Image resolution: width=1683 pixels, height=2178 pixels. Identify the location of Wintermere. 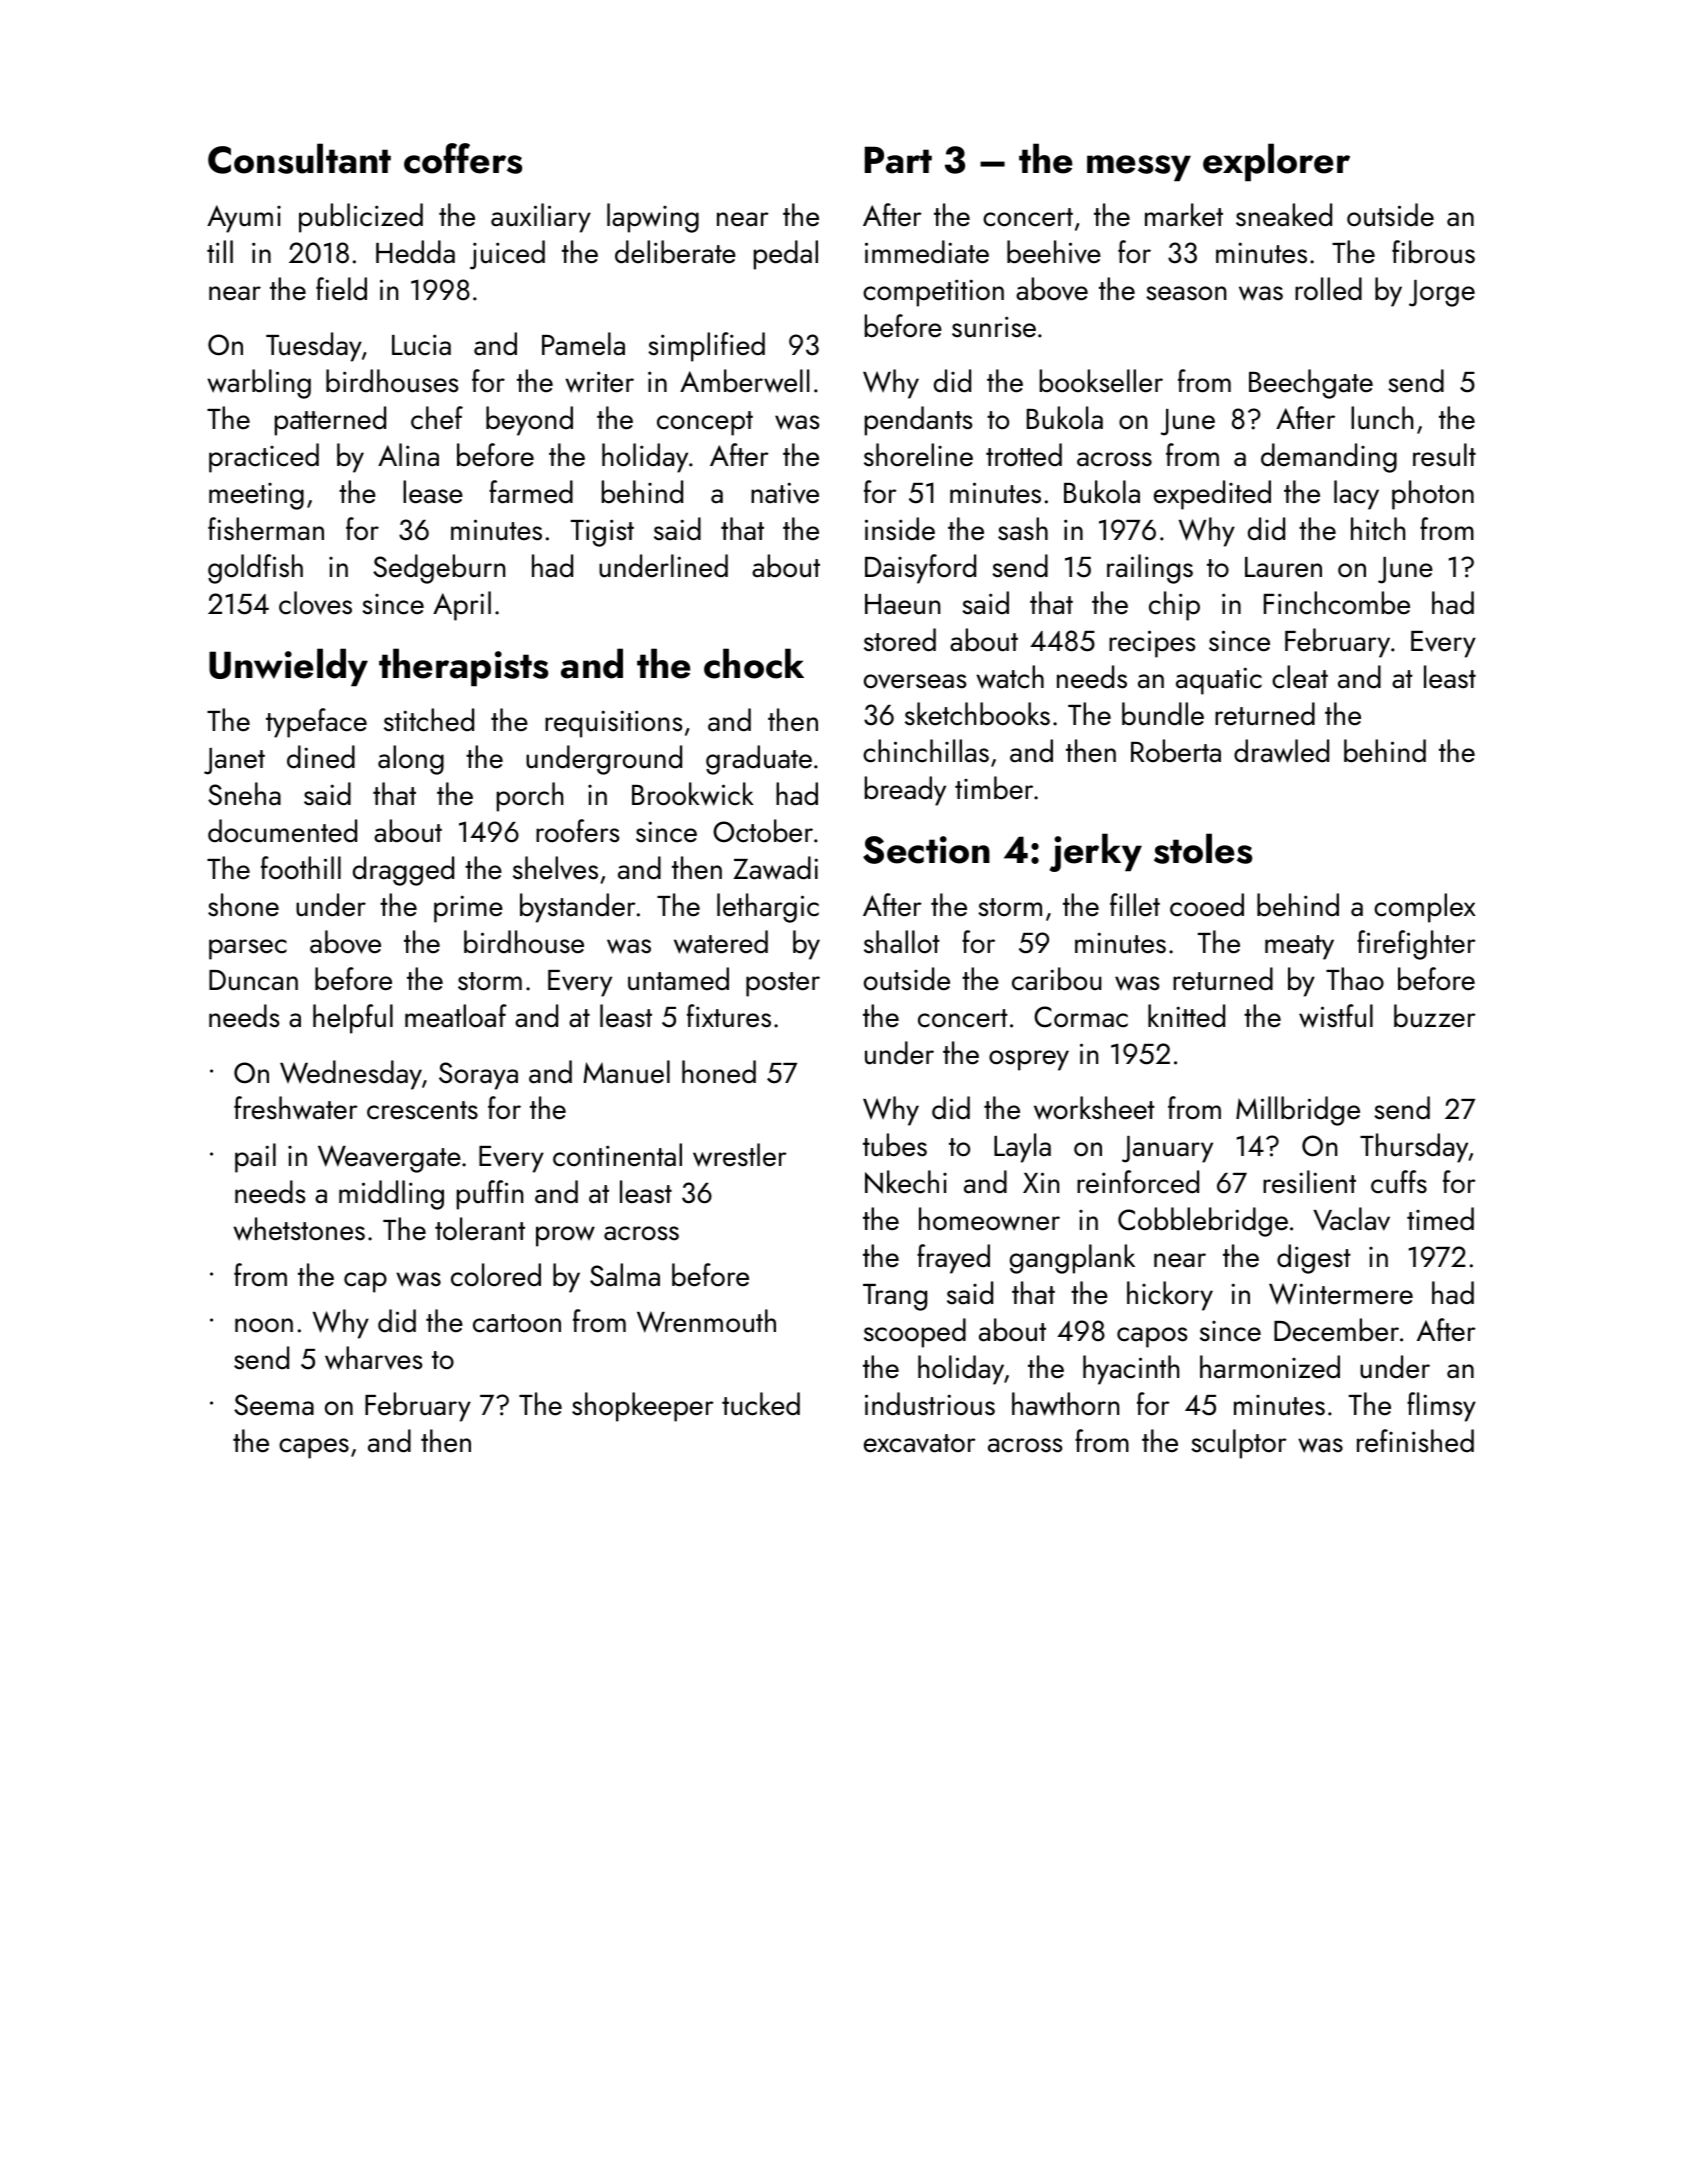
(1341, 1294).
